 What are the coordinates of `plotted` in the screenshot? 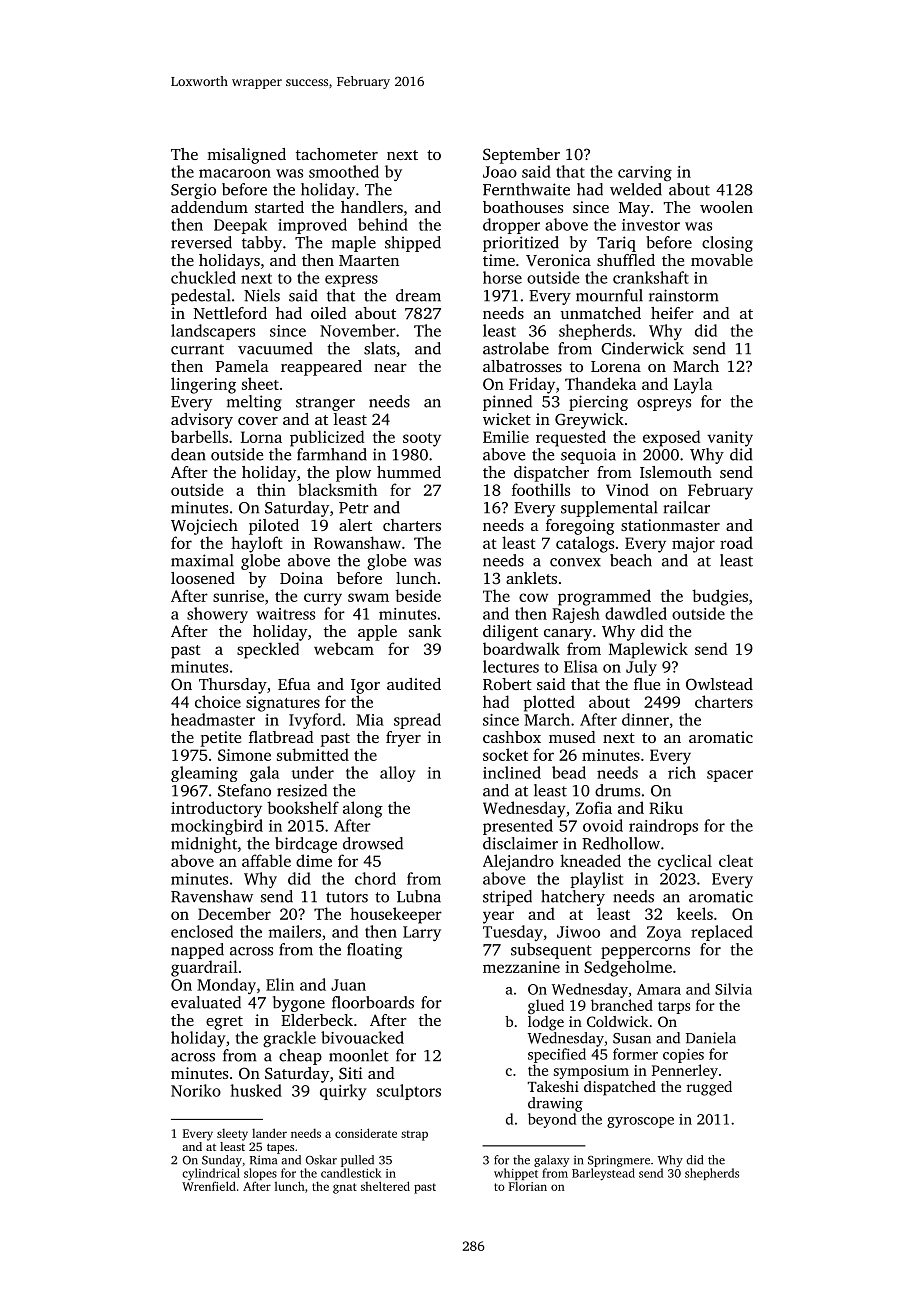 It's located at (549, 703).
